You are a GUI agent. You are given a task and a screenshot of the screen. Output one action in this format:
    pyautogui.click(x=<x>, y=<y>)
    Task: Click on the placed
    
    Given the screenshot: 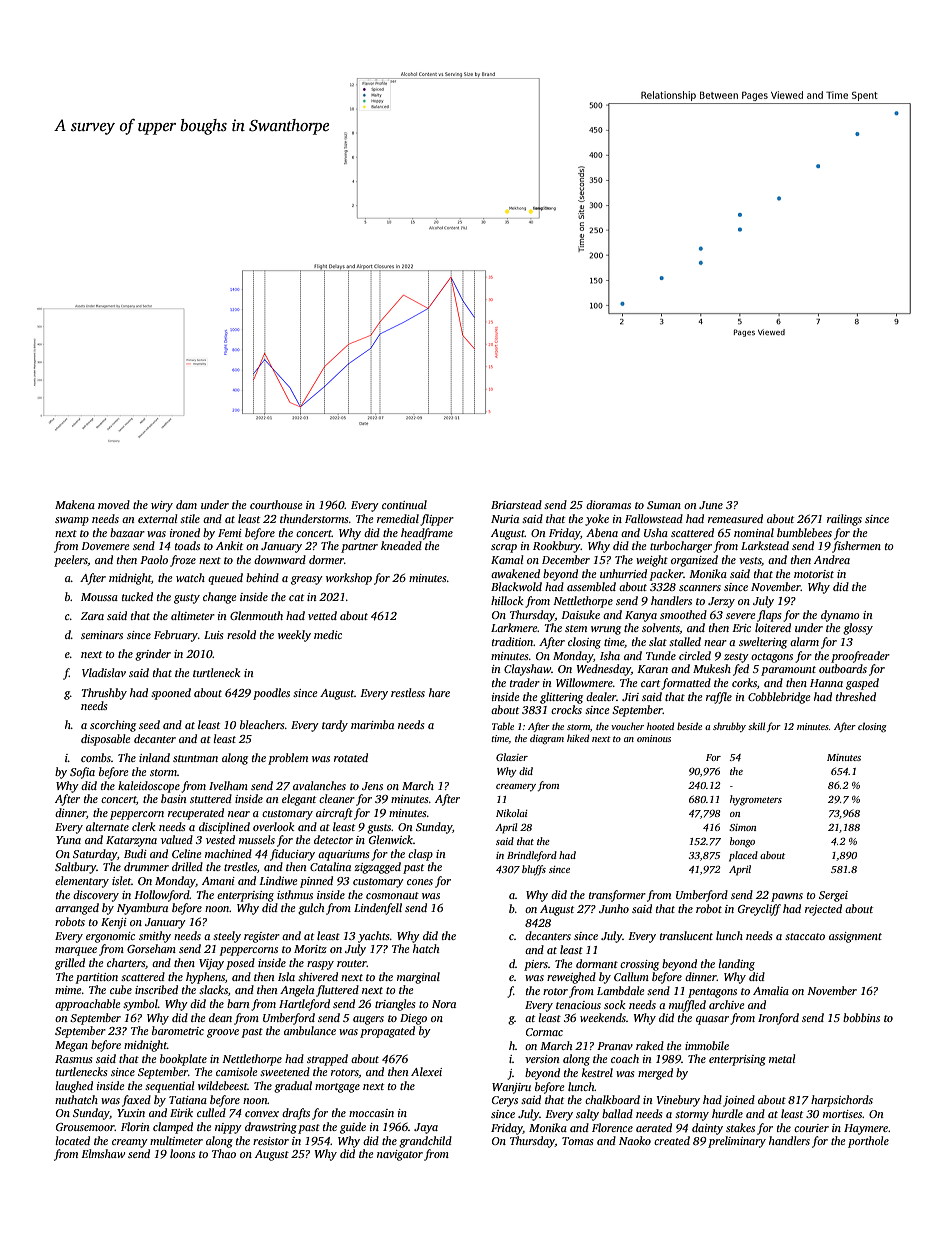 What is the action you would take?
    pyautogui.click(x=743, y=856)
